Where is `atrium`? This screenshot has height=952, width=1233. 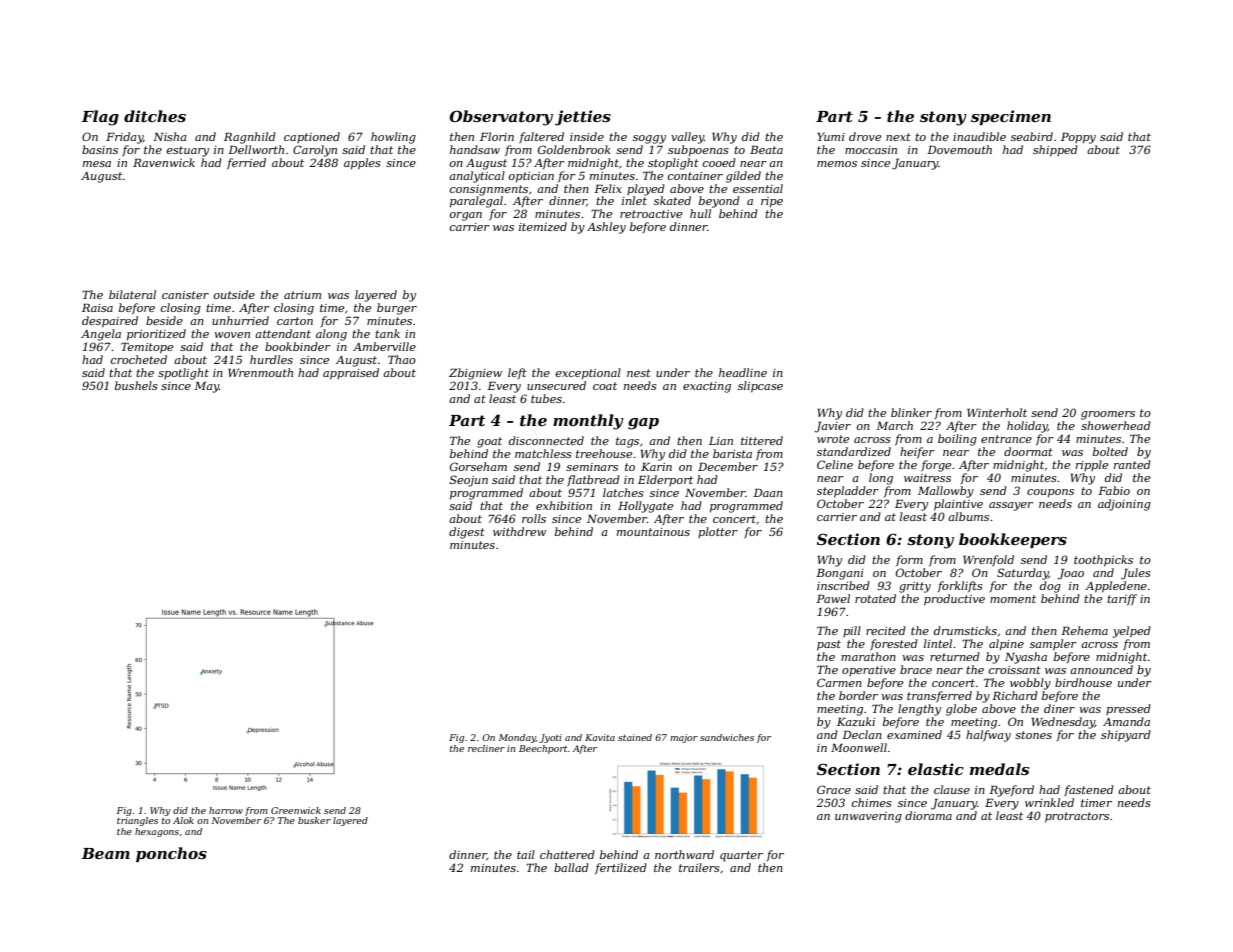
atrium is located at coordinates (302, 295).
